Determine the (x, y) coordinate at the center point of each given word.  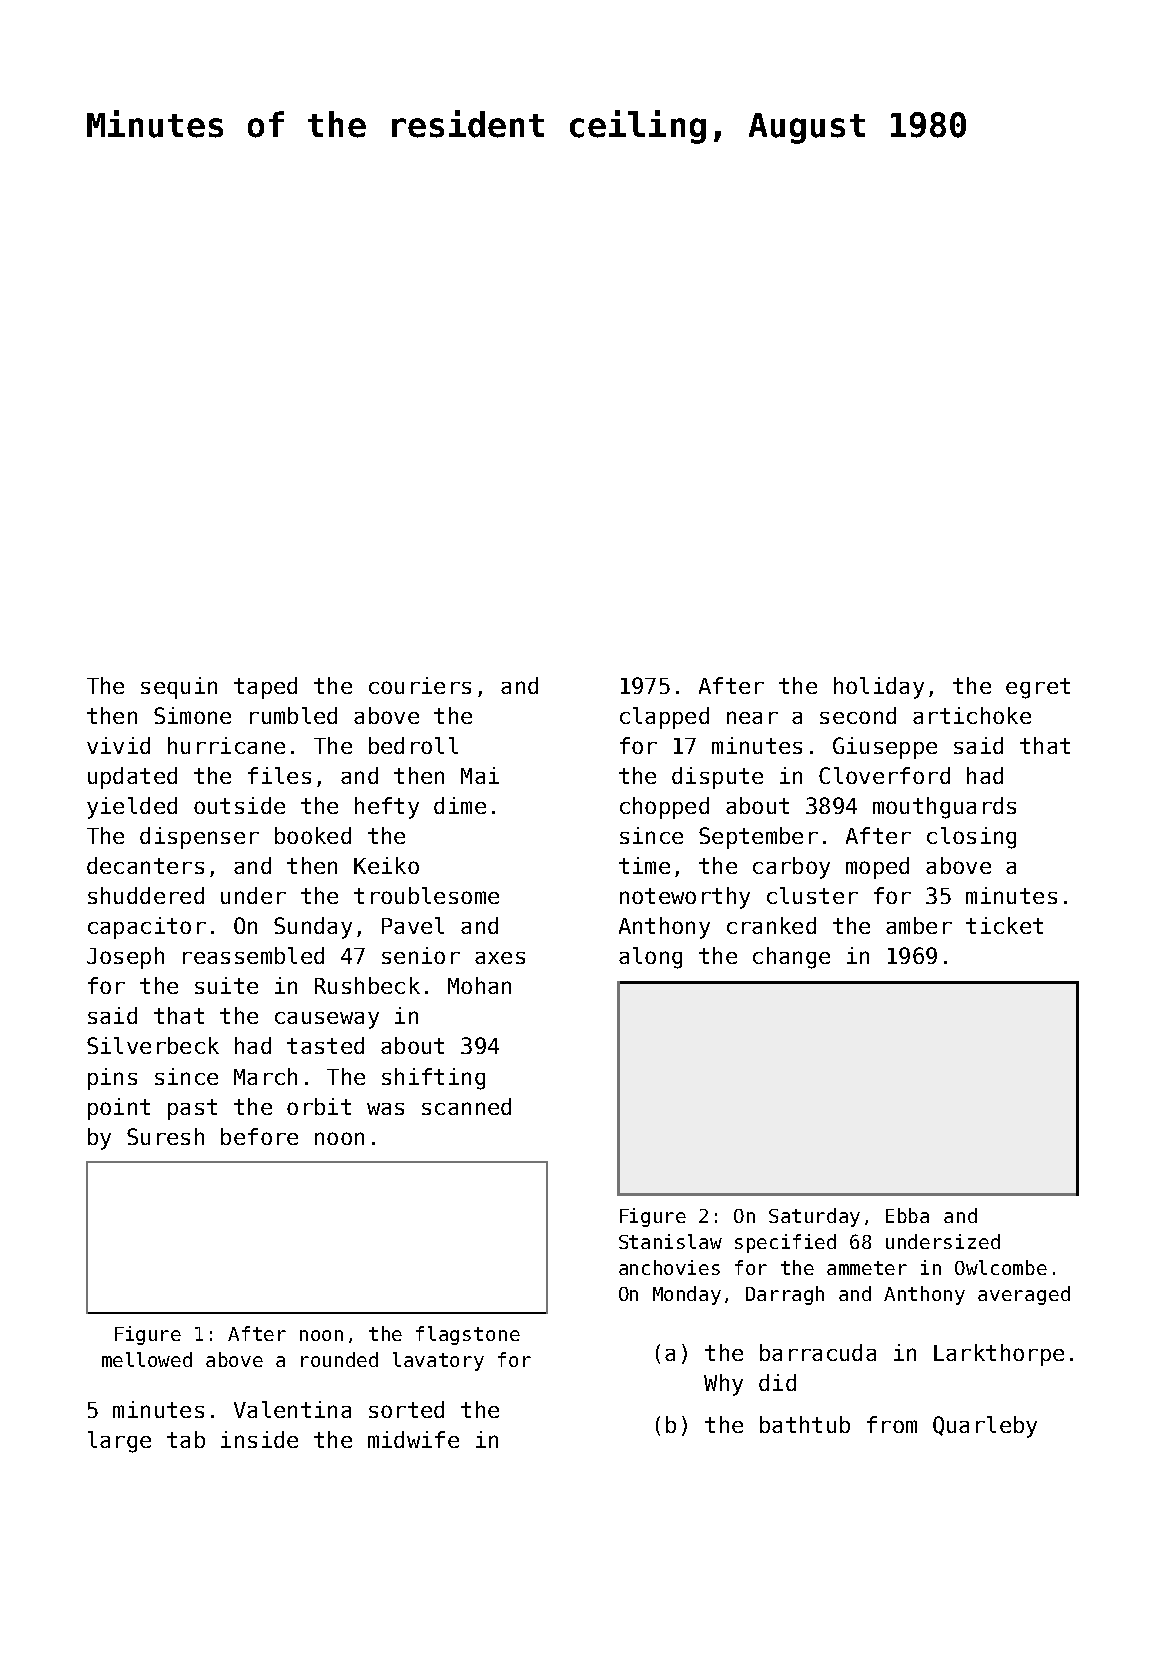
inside (259, 1439)
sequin (179, 688)
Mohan (479, 985)
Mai (480, 775)
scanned (466, 1106)
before (259, 1136)
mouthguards (944, 808)
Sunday (313, 928)
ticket (1004, 925)
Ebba (907, 1215)
